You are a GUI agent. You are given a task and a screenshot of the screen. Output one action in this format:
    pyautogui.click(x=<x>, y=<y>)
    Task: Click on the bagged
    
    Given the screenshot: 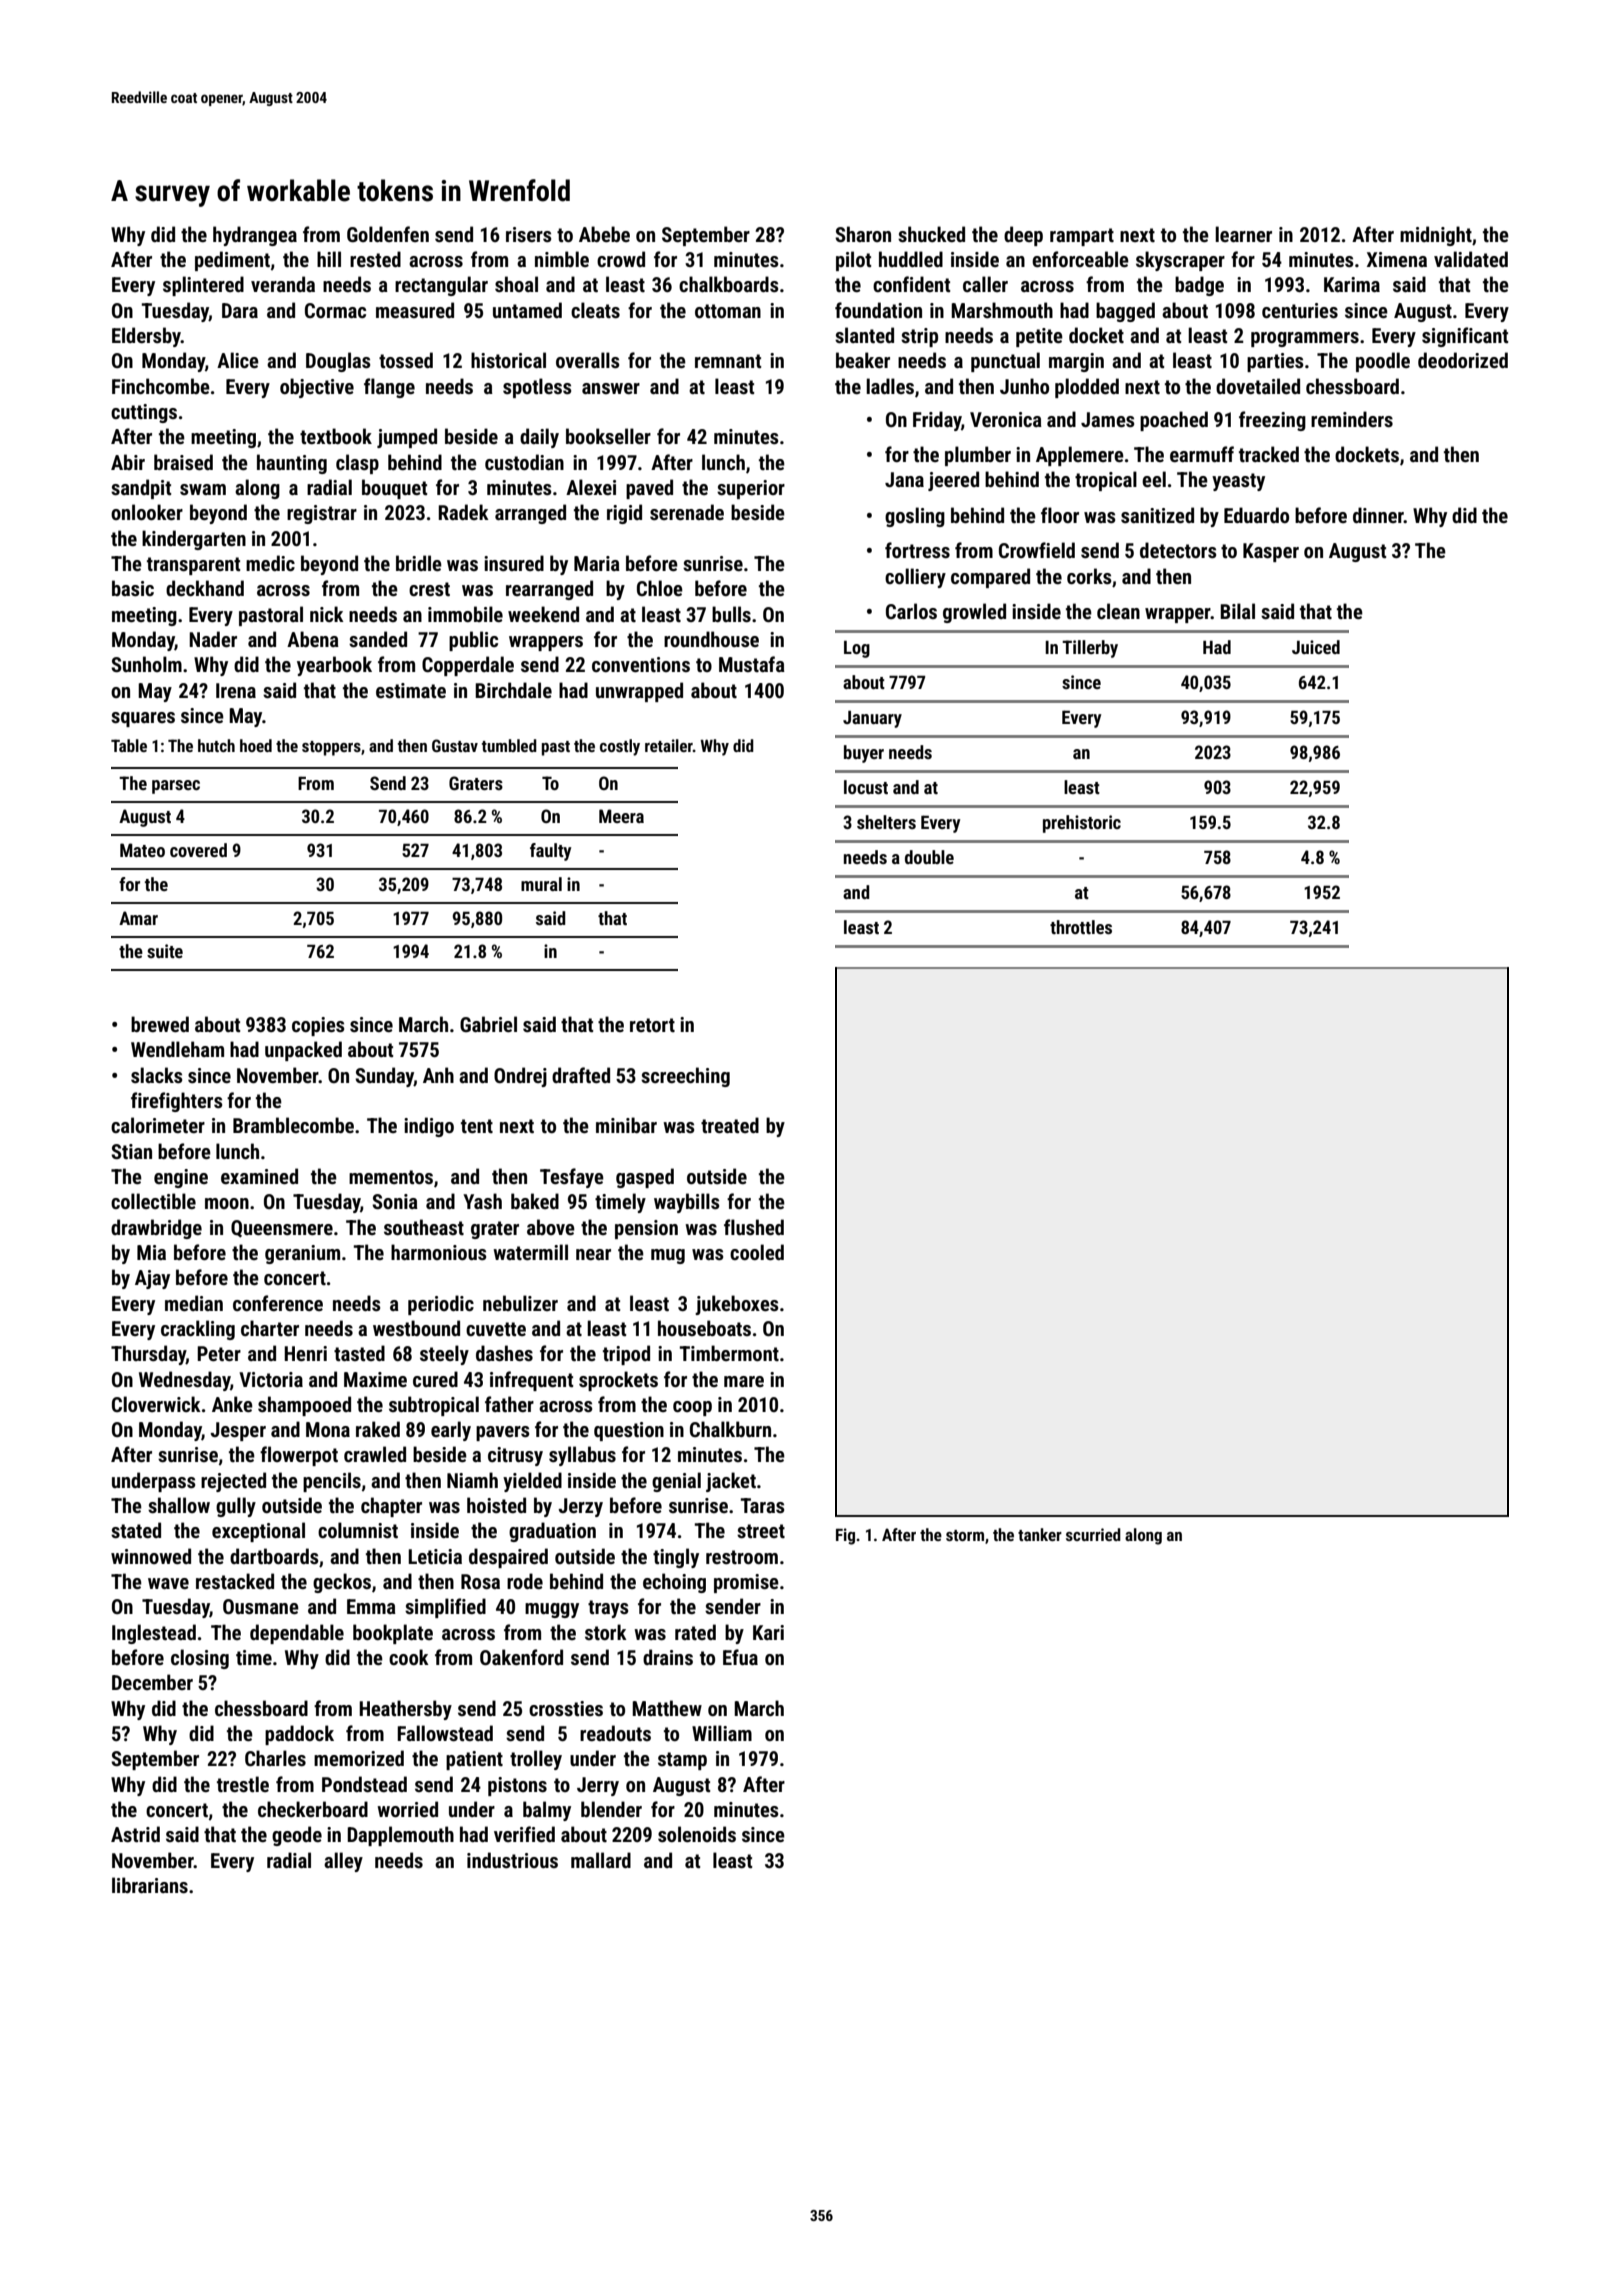 What is the action you would take?
    pyautogui.click(x=1125, y=312)
